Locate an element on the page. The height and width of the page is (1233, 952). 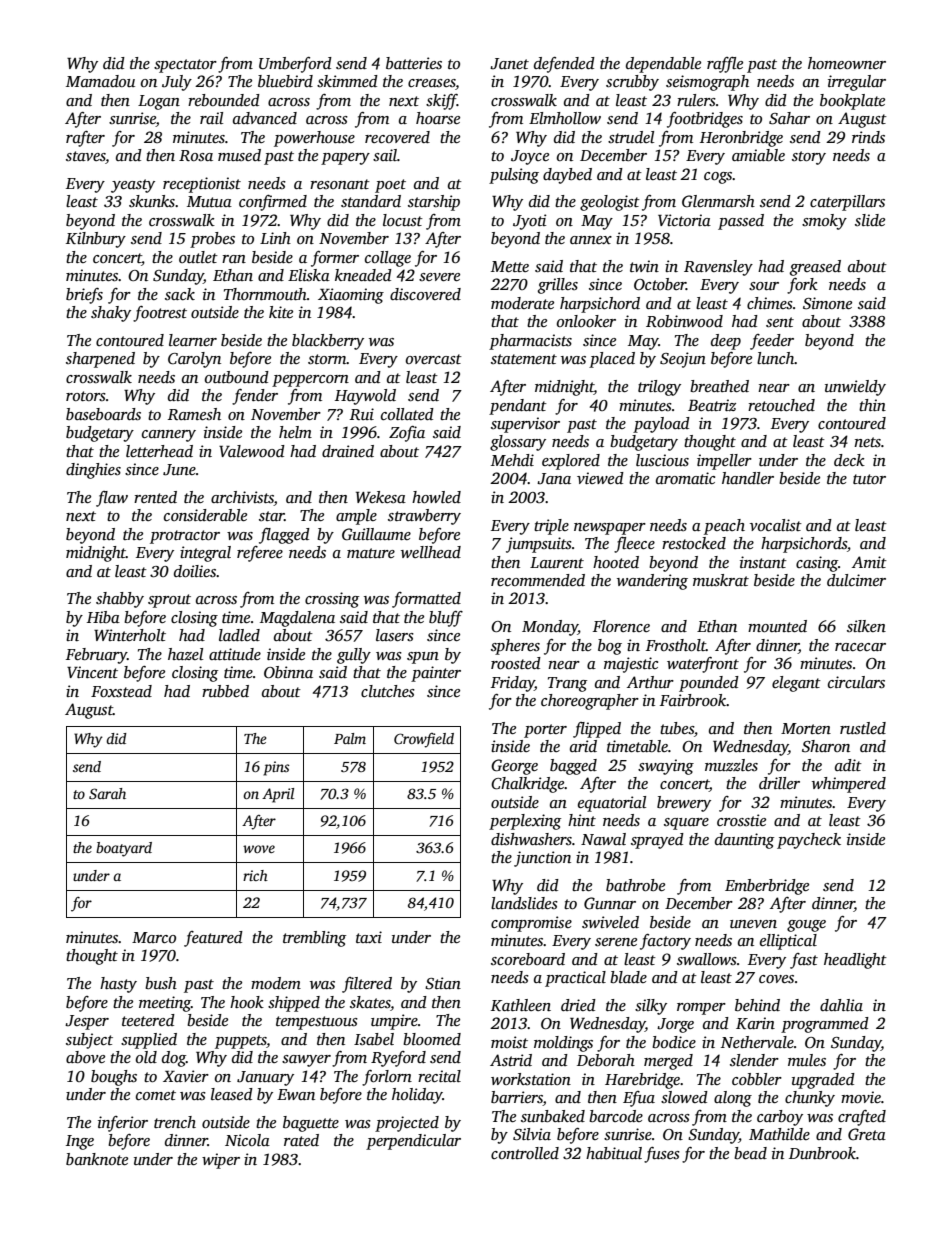
batteries is located at coordinates (414, 63).
